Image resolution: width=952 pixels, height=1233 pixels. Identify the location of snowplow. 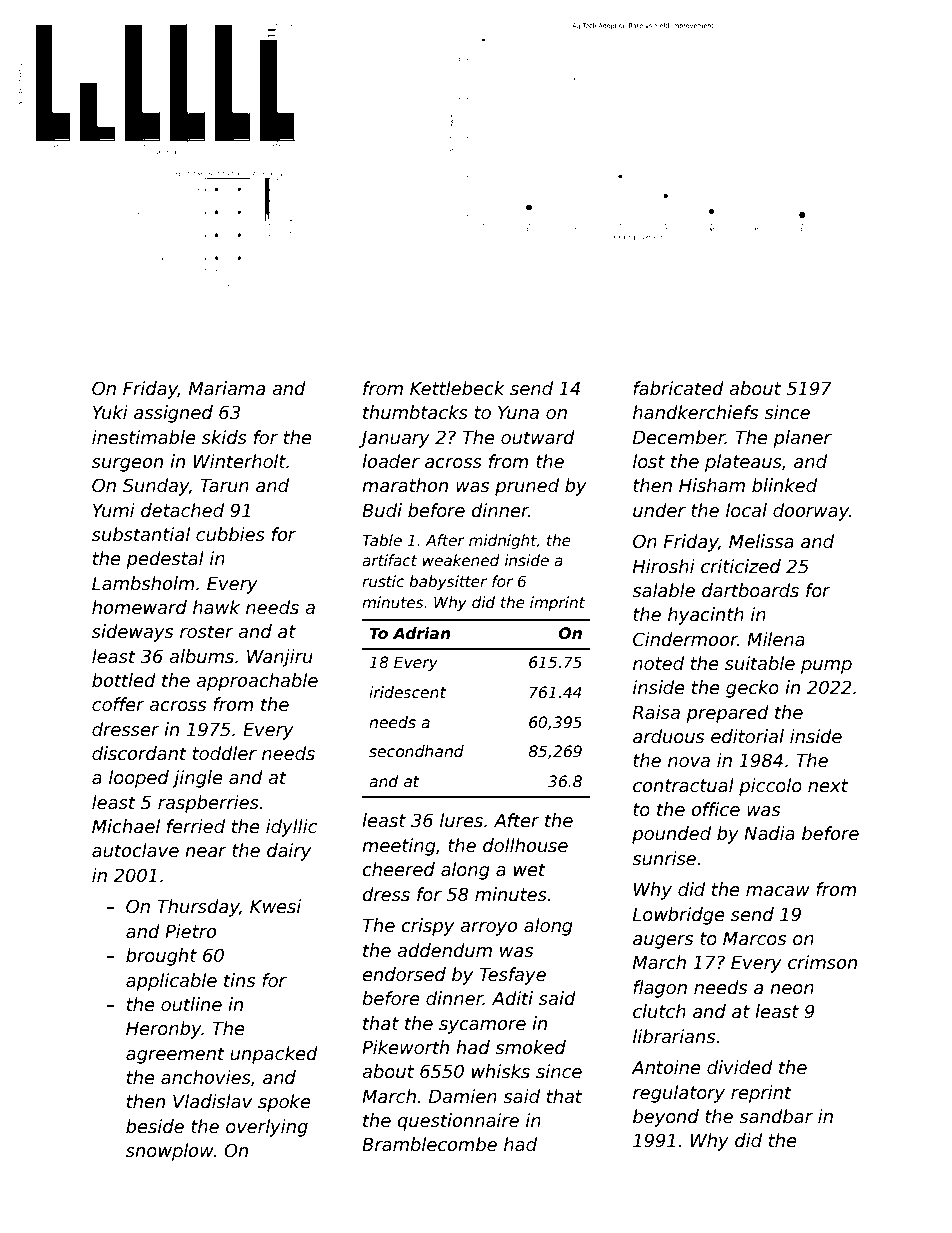
(170, 1152).
